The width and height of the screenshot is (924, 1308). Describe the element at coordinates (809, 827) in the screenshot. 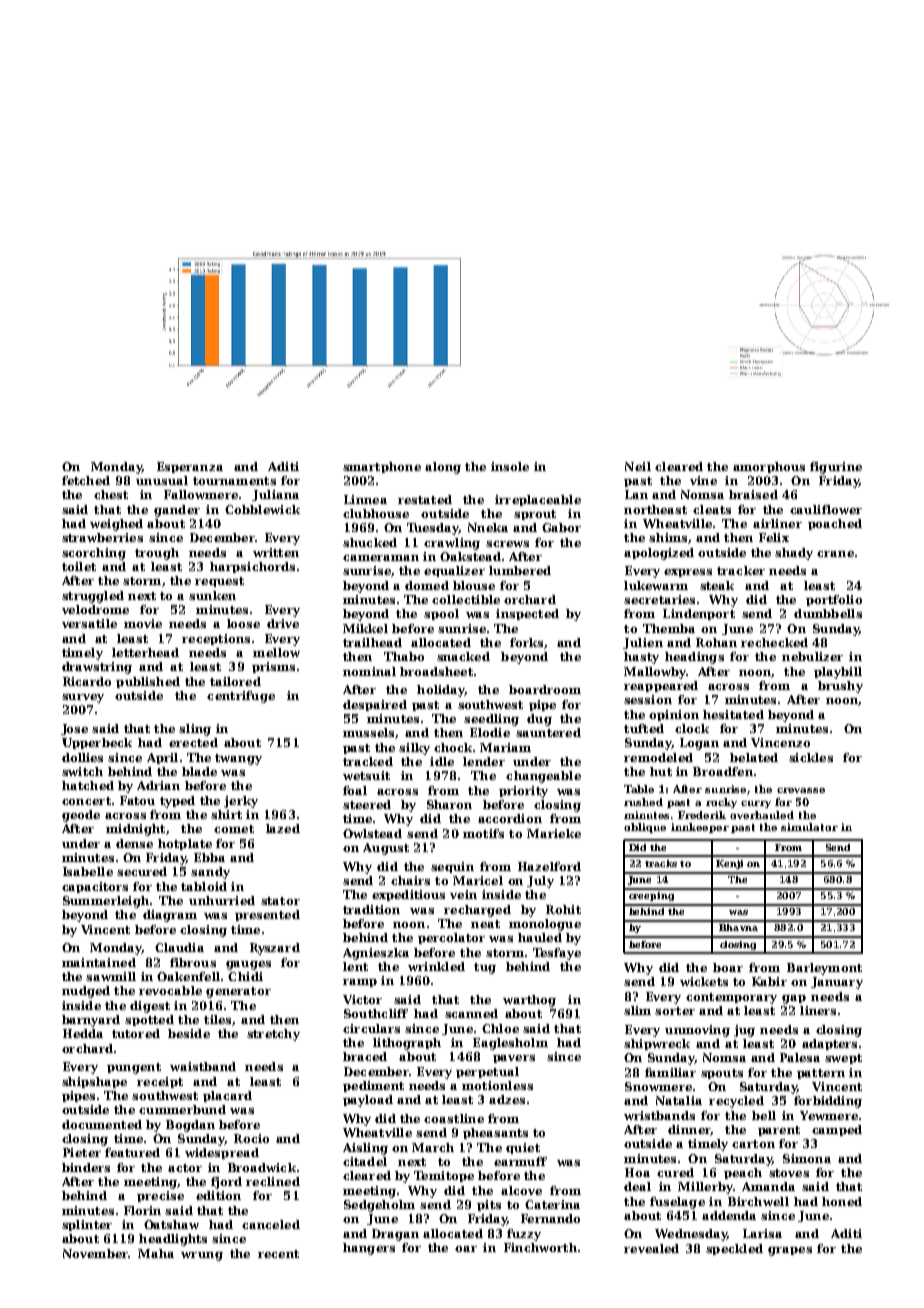

I see `simulator` at that location.
